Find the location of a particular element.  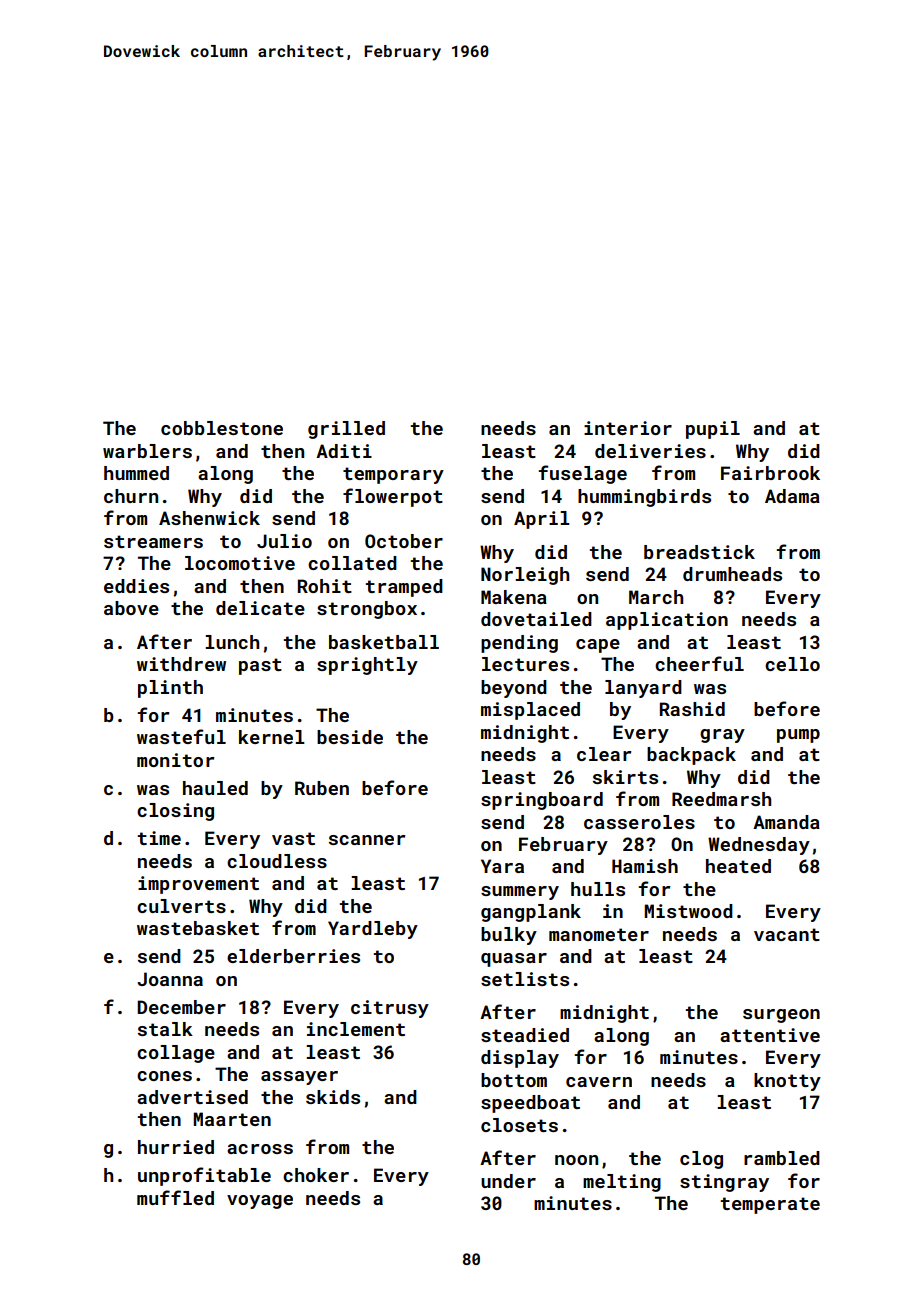

pupil is located at coordinates (713, 430).
